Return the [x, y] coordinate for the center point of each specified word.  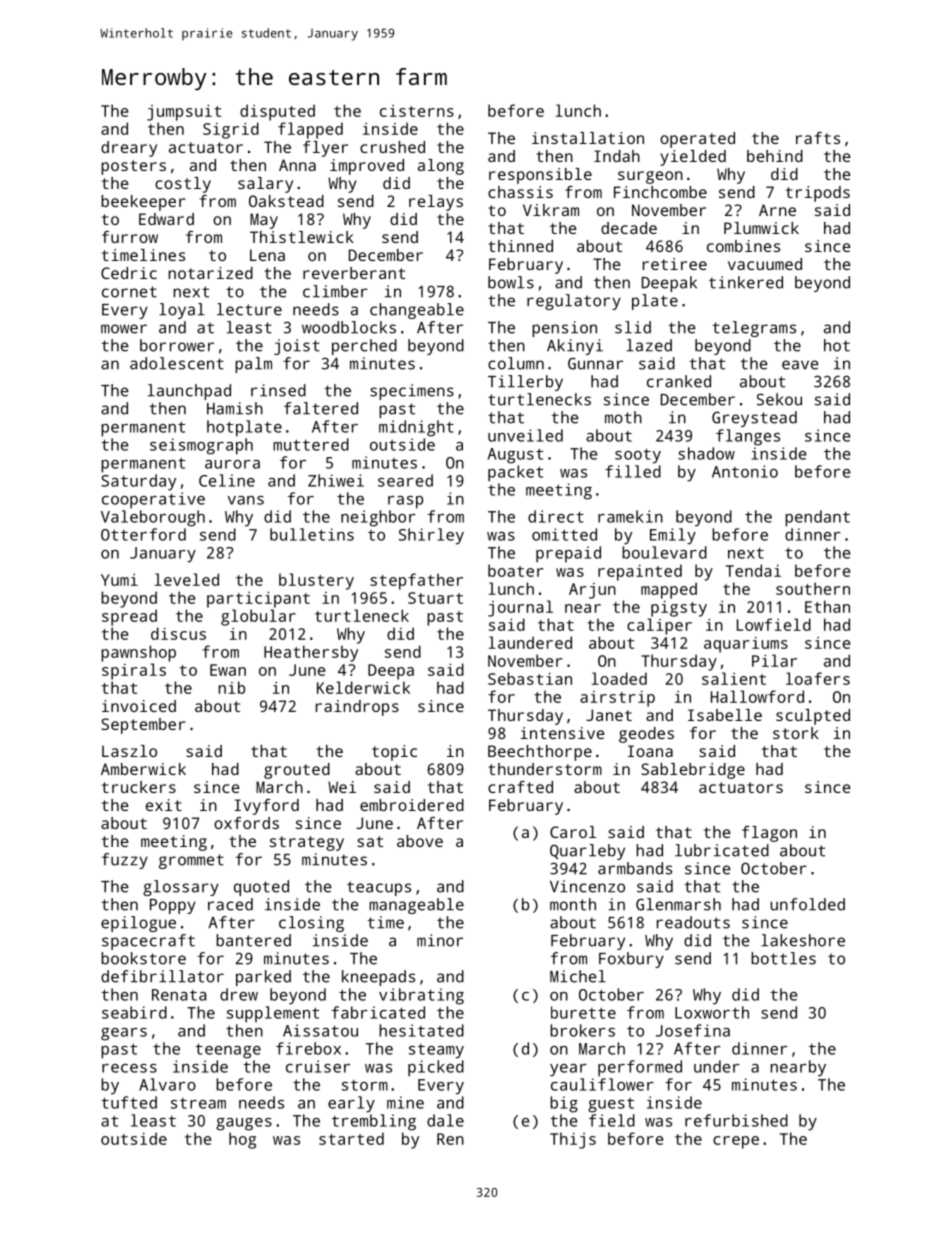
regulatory [574, 302]
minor [440, 940]
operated [697, 140]
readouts [693, 922]
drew [239, 994]
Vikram [551, 210]
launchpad [189, 392]
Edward [166, 219]
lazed [649, 345]
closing [311, 924]
